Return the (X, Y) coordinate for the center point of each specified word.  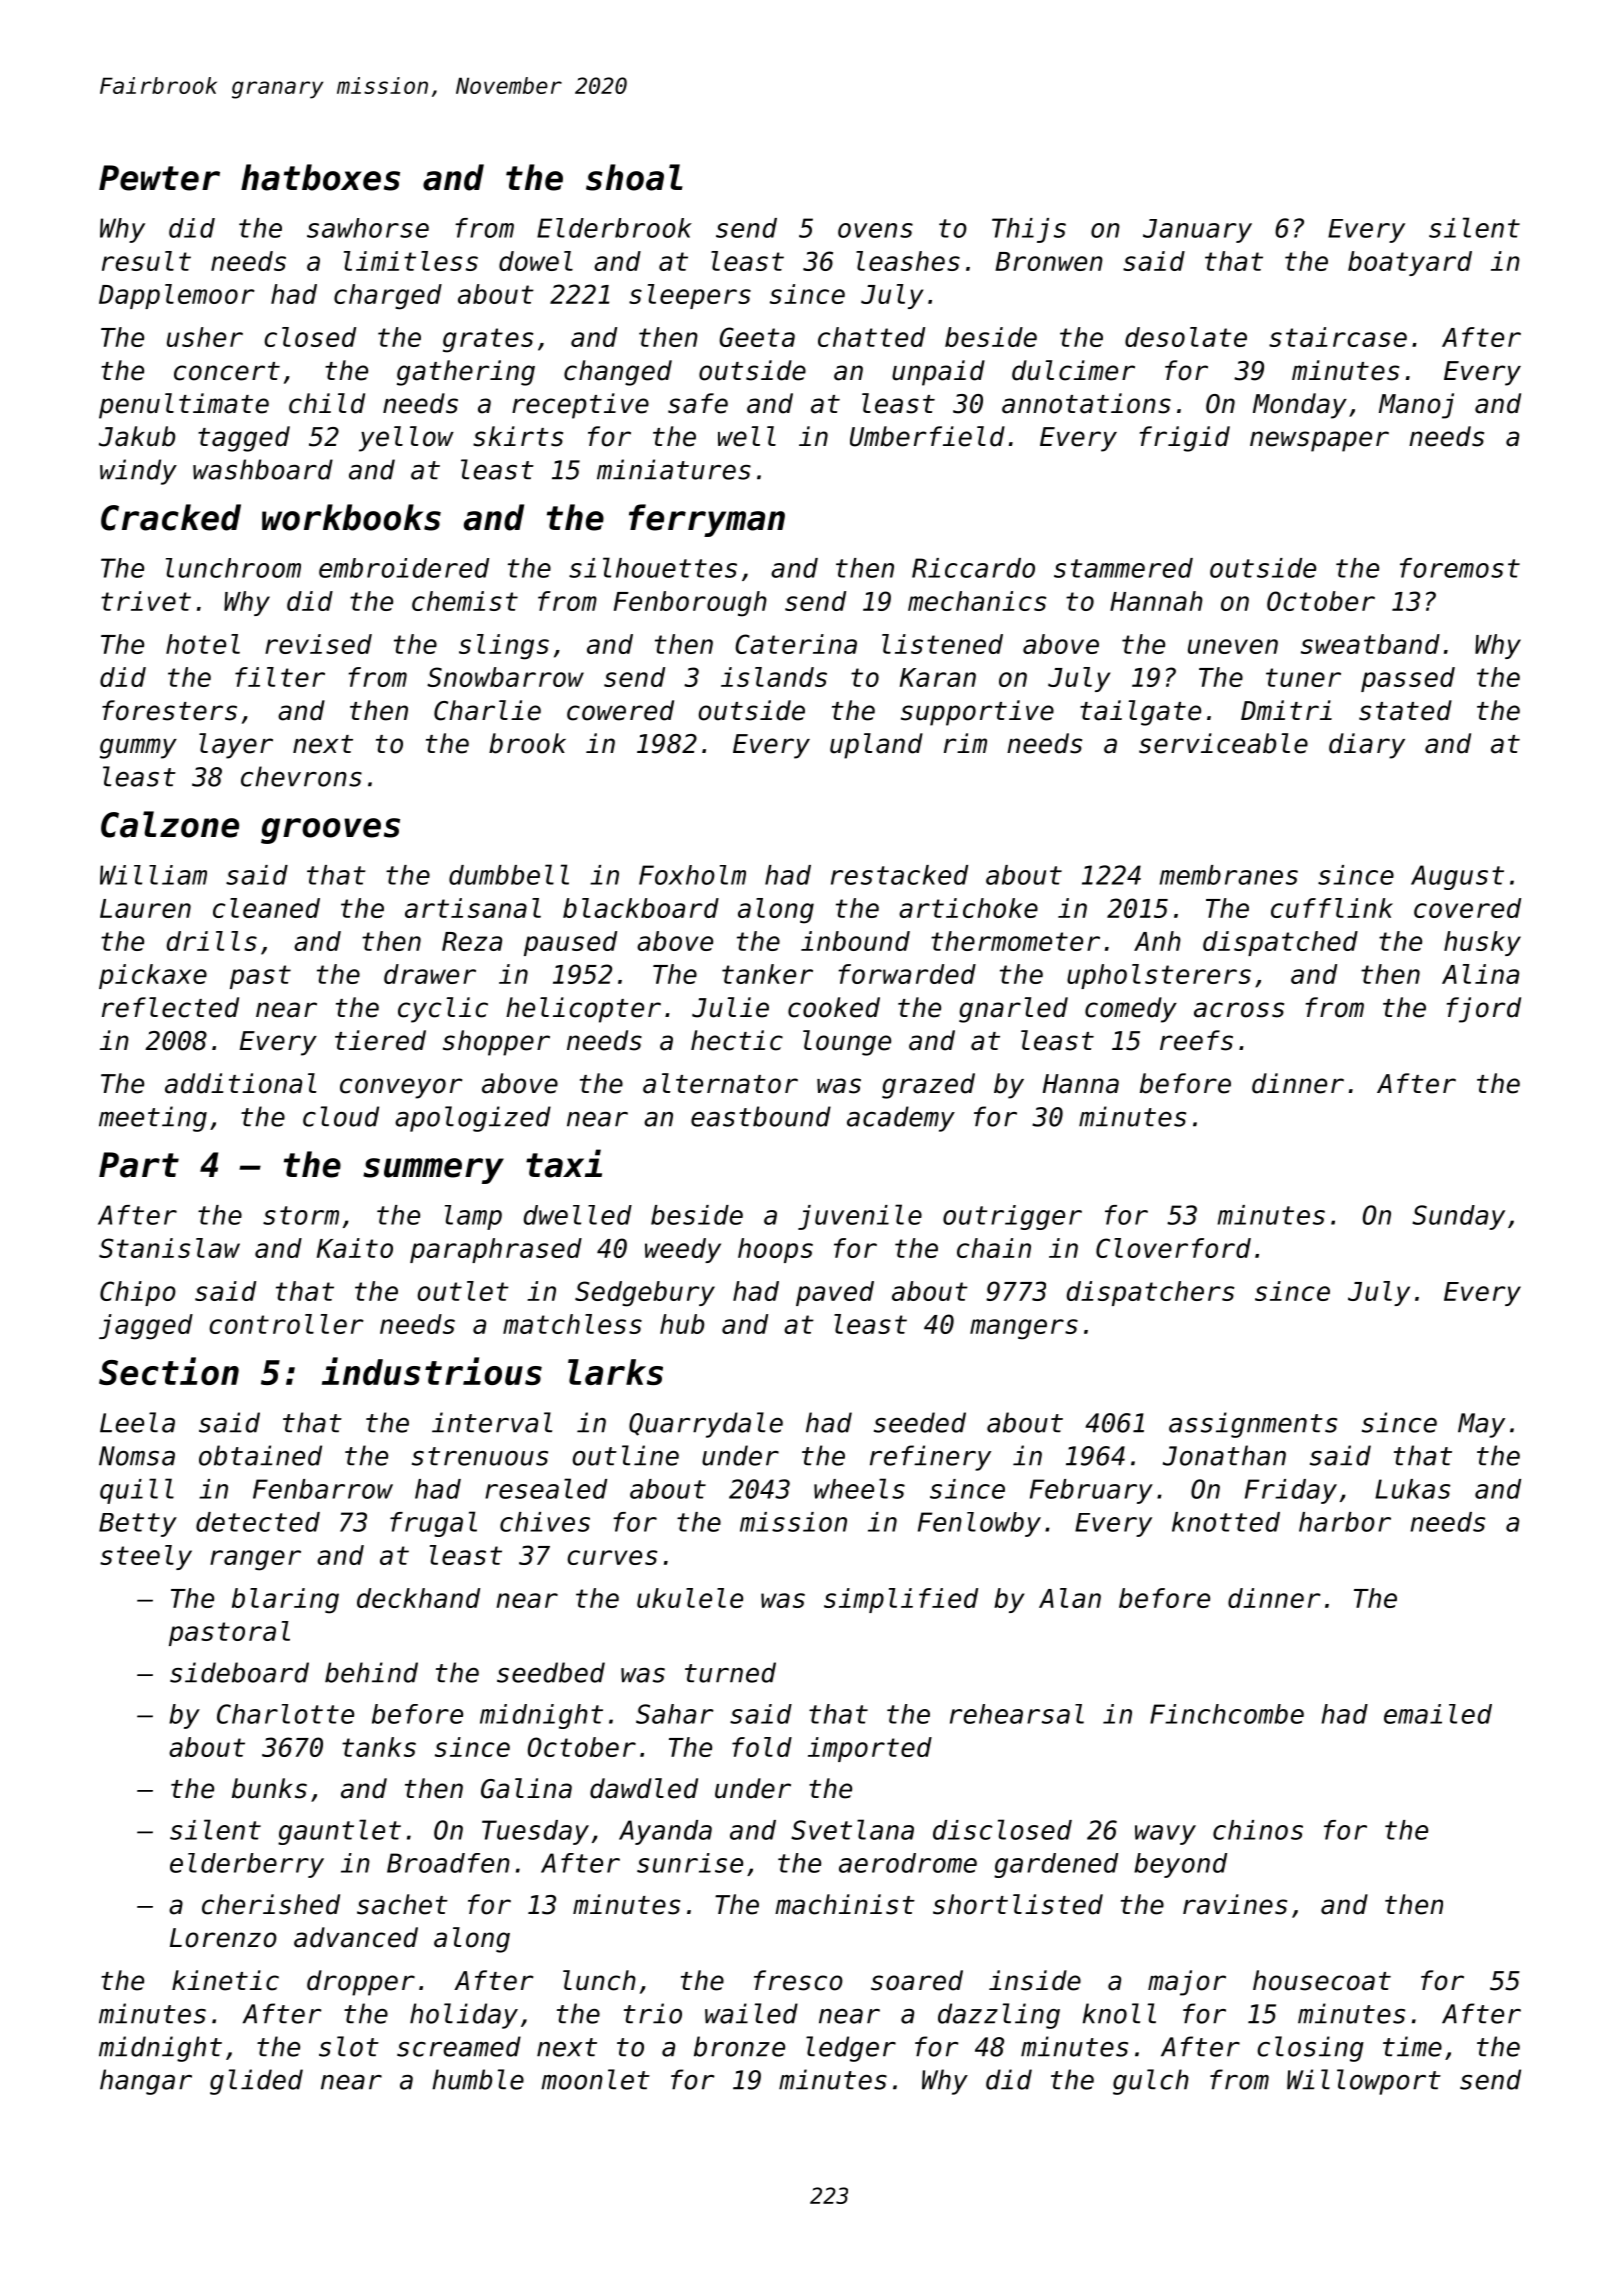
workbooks (351, 517)
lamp (473, 1217)
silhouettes (653, 567)
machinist (845, 1904)
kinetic (225, 1980)
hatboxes (320, 177)
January (1197, 231)
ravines (1235, 1904)
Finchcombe (1227, 1714)
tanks (379, 1747)
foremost (1460, 568)
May (1481, 1425)
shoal (634, 177)
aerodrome (908, 1863)
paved (835, 1293)
